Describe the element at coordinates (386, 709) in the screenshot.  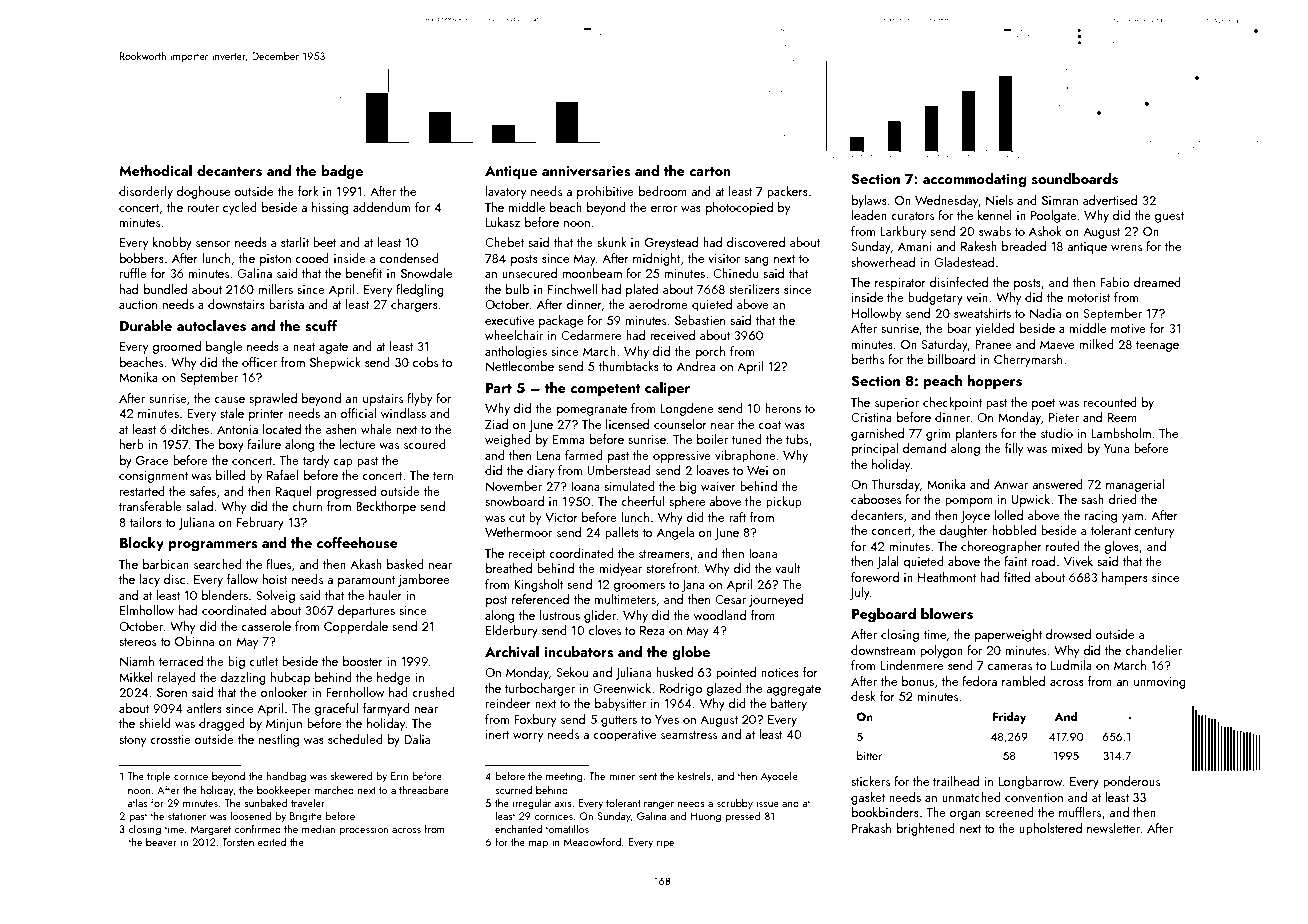
I see `farmyard` at that location.
